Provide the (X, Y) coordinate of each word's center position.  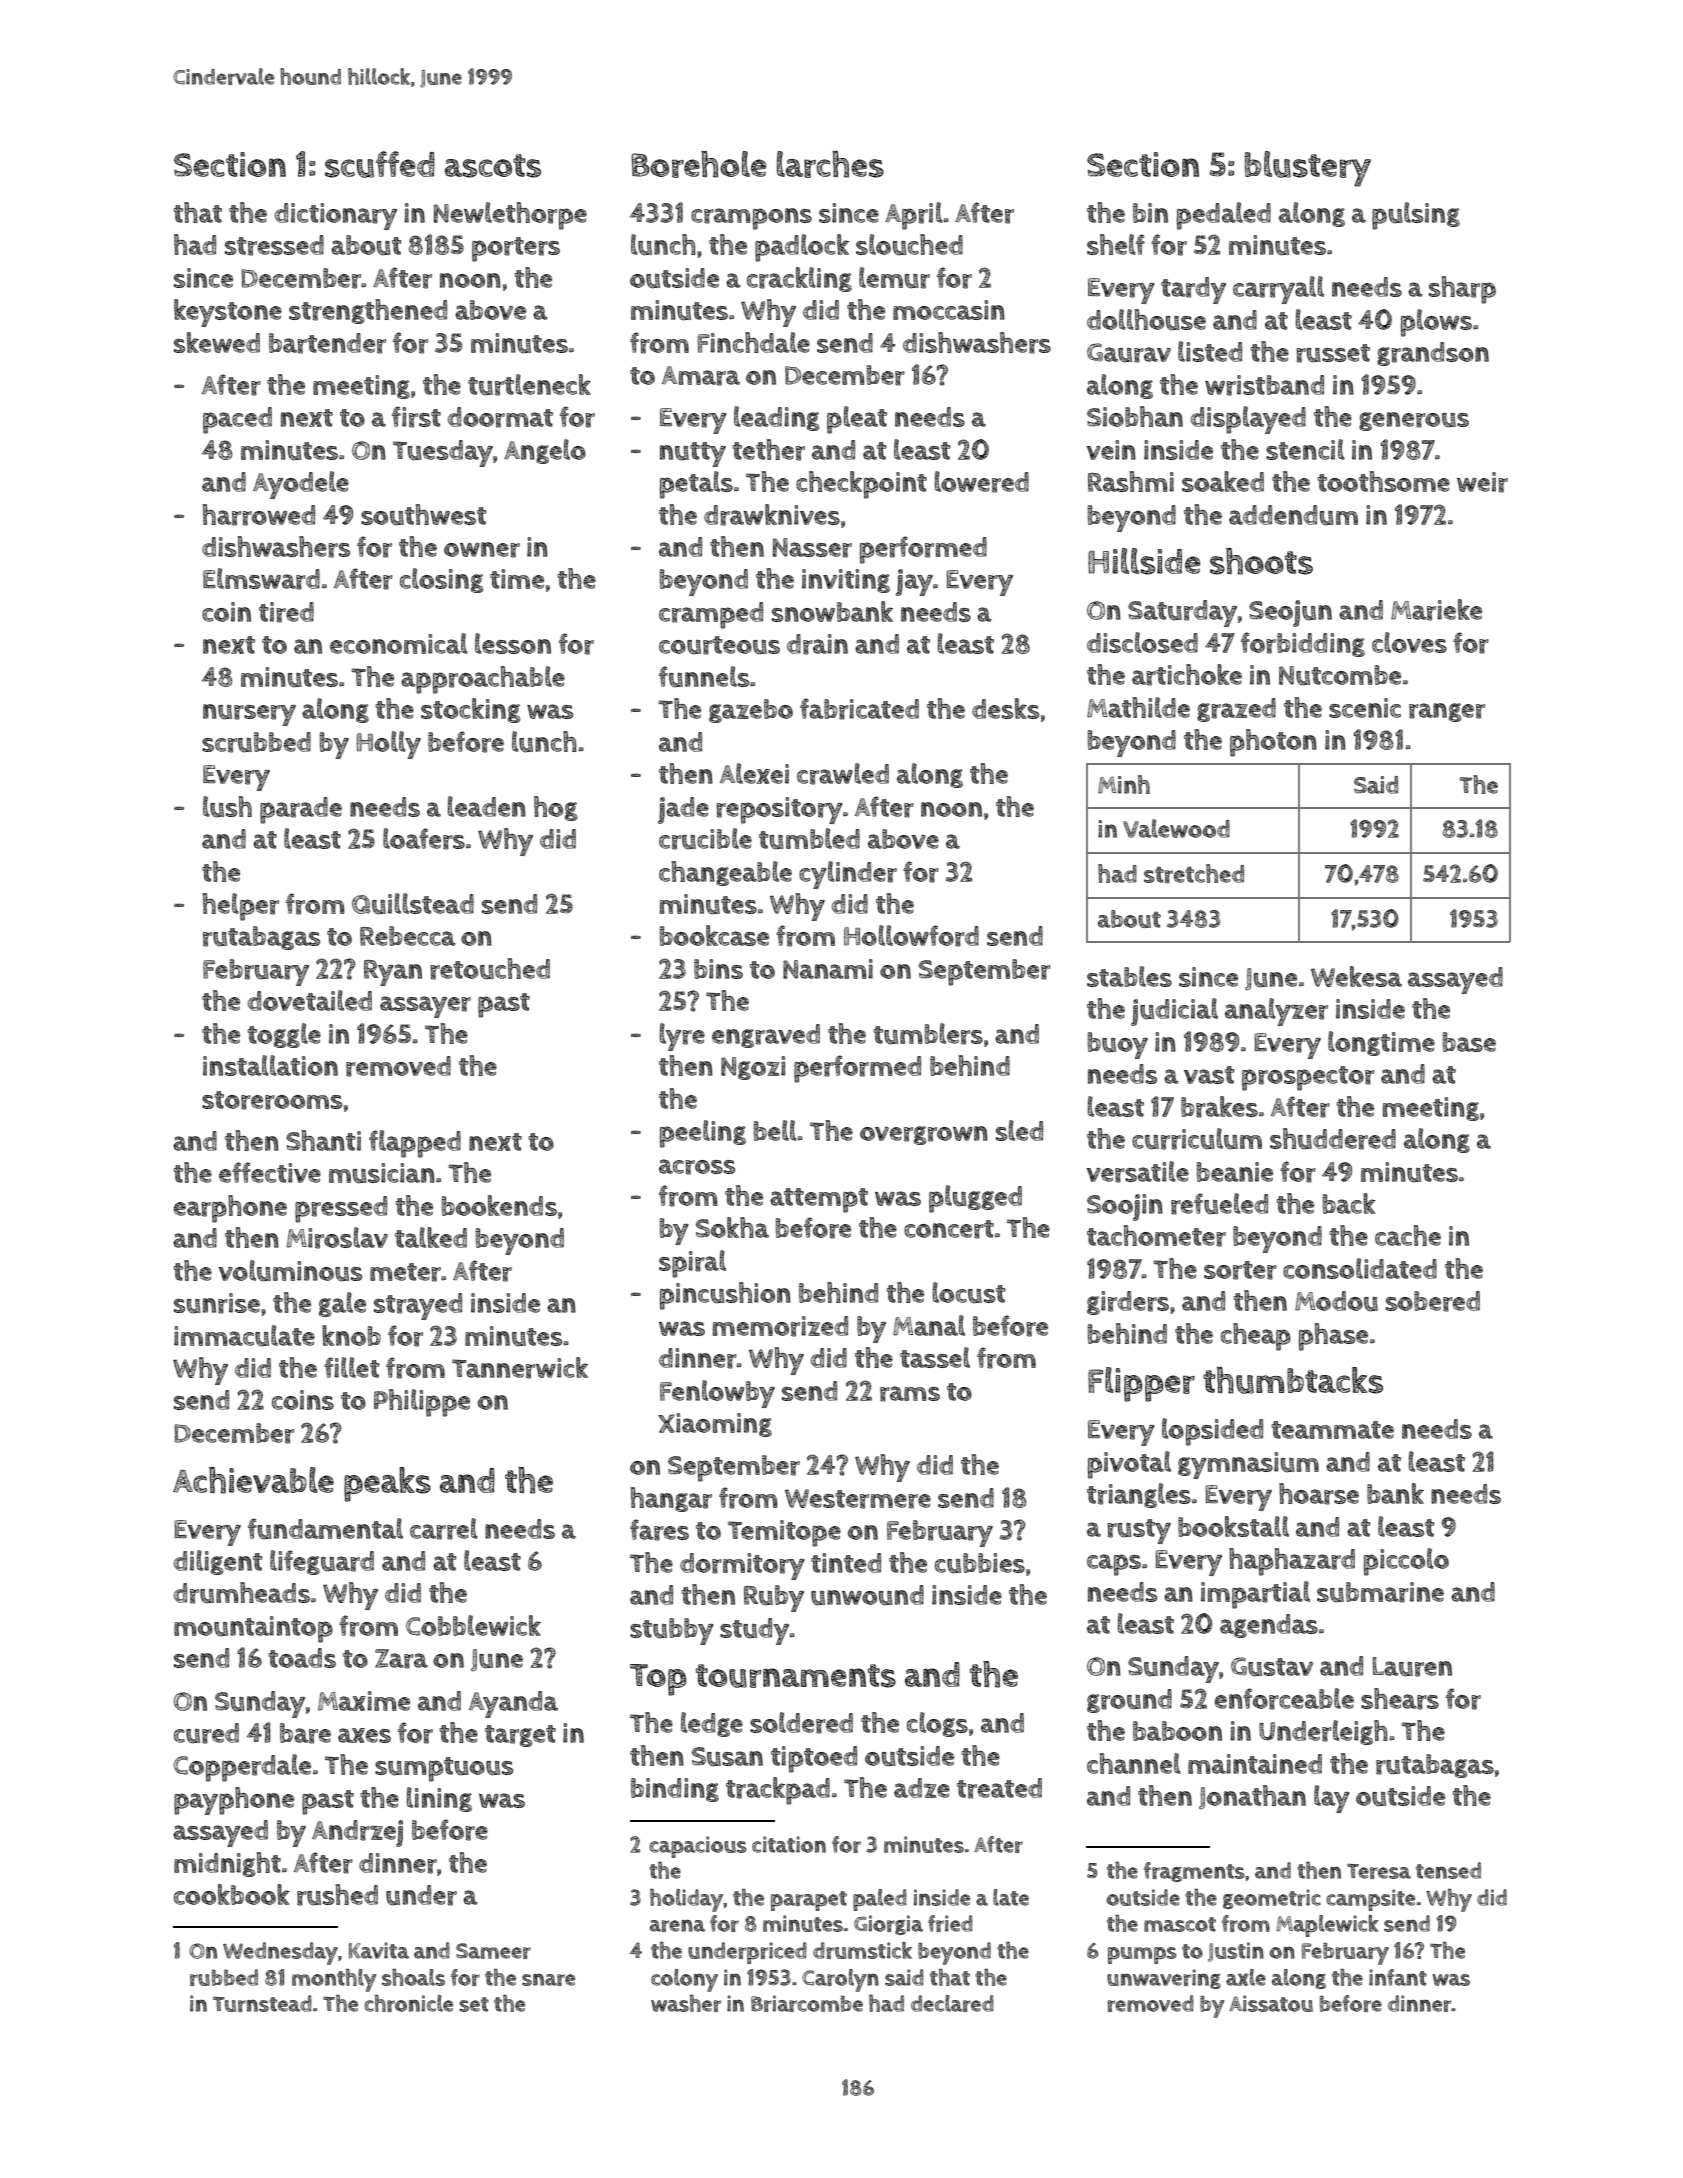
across (697, 1167)
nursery (249, 715)
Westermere (858, 1499)
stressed (274, 245)
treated (999, 1788)
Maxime (364, 1701)
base (1469, 1042)
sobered (1433, 1301)
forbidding (1303, 644)
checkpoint (861, 485)
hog (556, 808)
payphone (234, 1801)
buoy (1117, 1045)
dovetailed (309, 1000)
